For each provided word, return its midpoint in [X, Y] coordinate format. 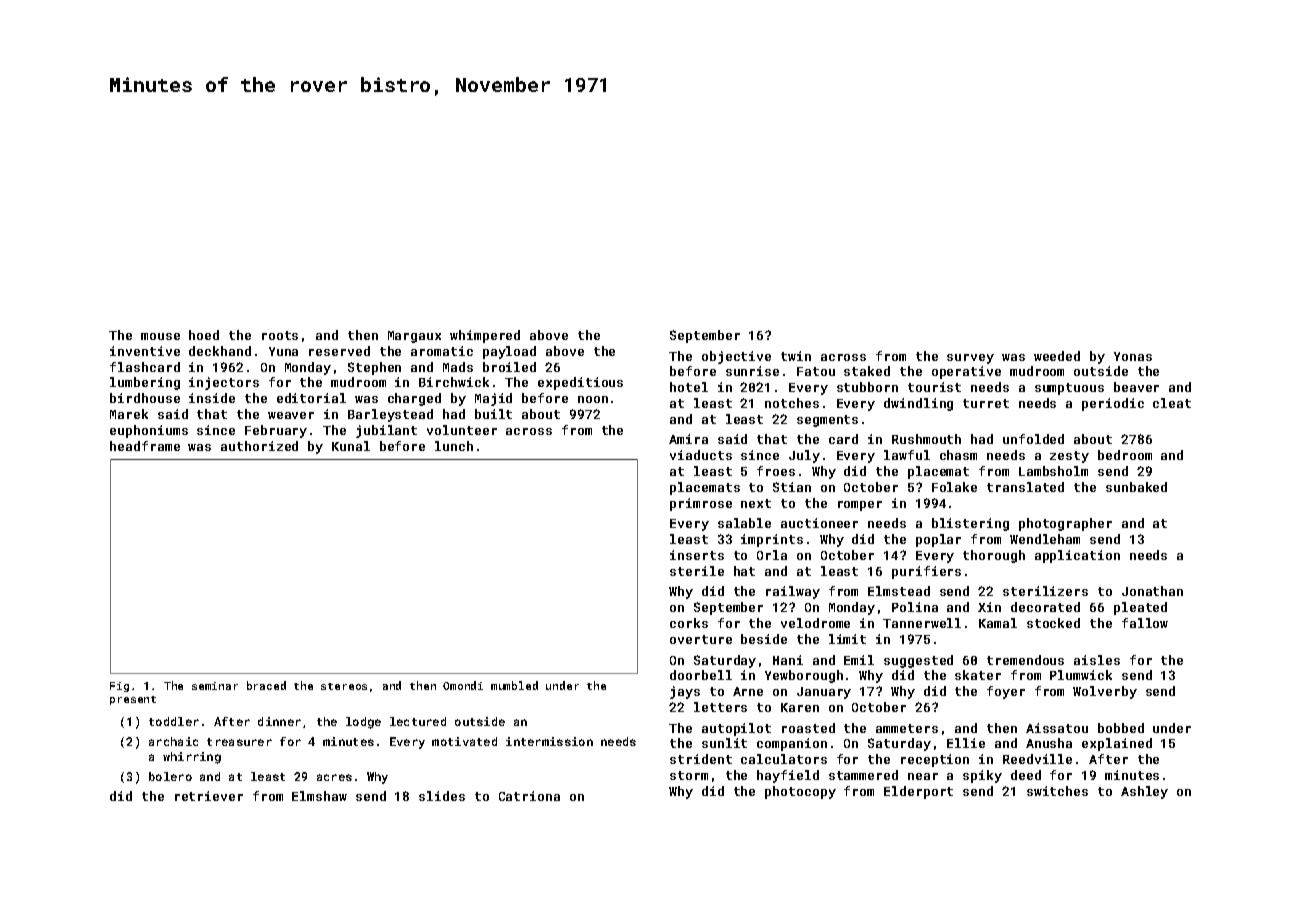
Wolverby [1105, 692]
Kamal [998, 623]
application [1077, 556]
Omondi [463, 685]
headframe [145, 446]
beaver [1136, 387]
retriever [209, 796]
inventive [145, 351]
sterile [697, 571]
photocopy [800, 792]
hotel [689, 387]
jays [685, 692]
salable [744, 523]
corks [689, 623]
